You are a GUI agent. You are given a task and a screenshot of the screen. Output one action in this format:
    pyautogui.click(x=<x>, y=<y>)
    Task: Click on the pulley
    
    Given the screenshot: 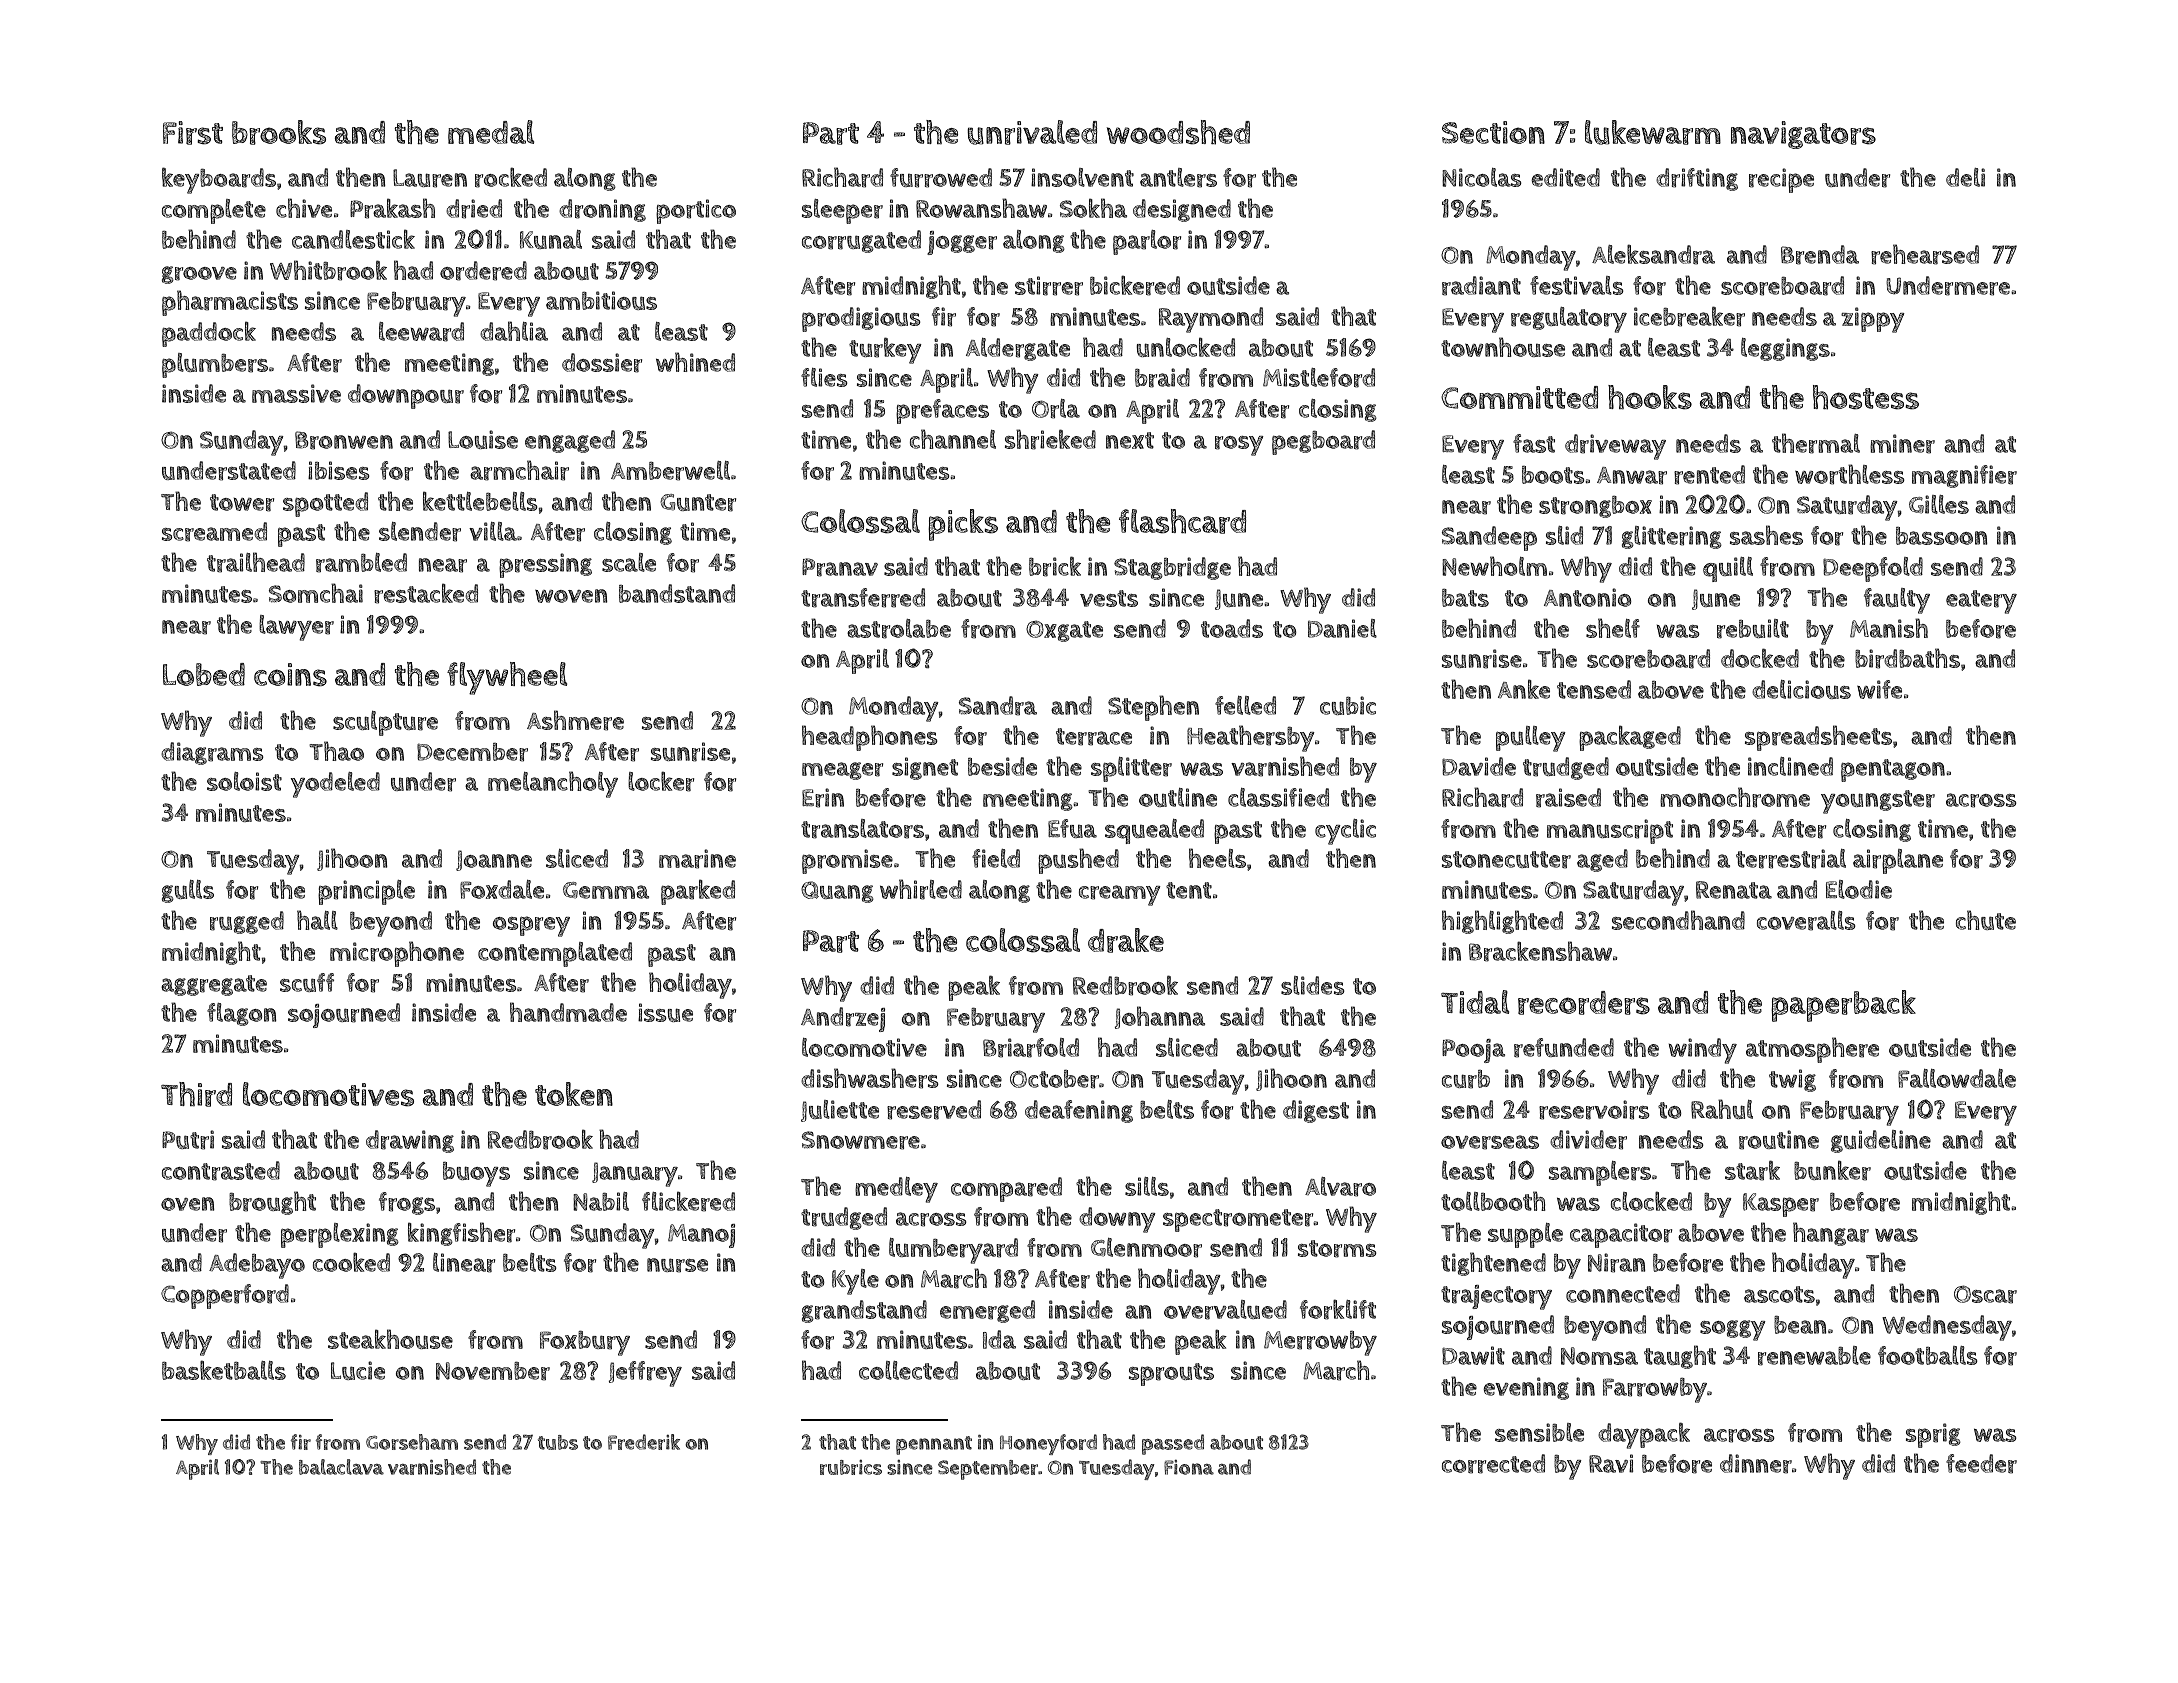 What is the action you would take?
    pyautogui.click(x=1531, y=739)
